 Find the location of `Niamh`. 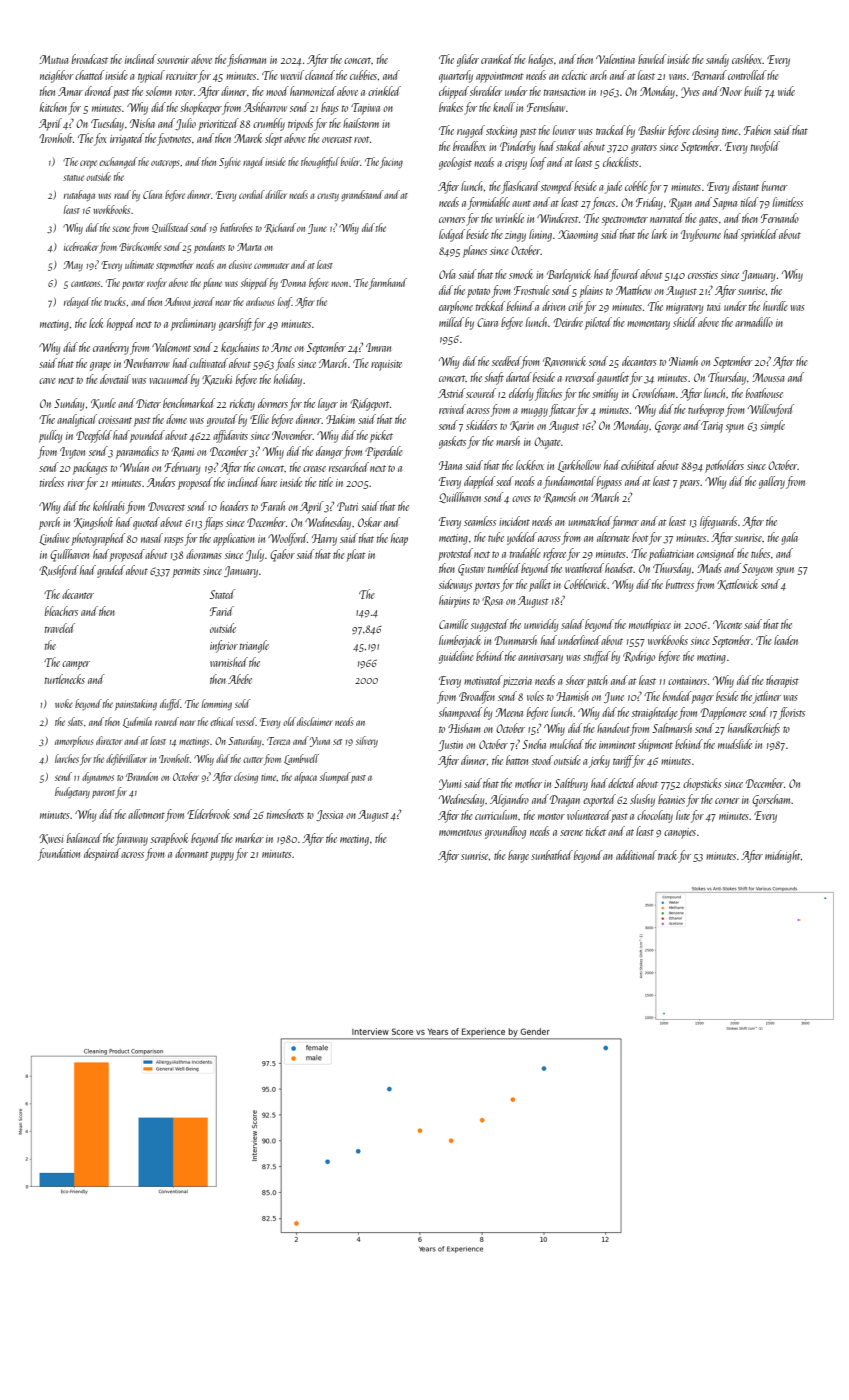

Niamh is located at coordinates (683, 361).
